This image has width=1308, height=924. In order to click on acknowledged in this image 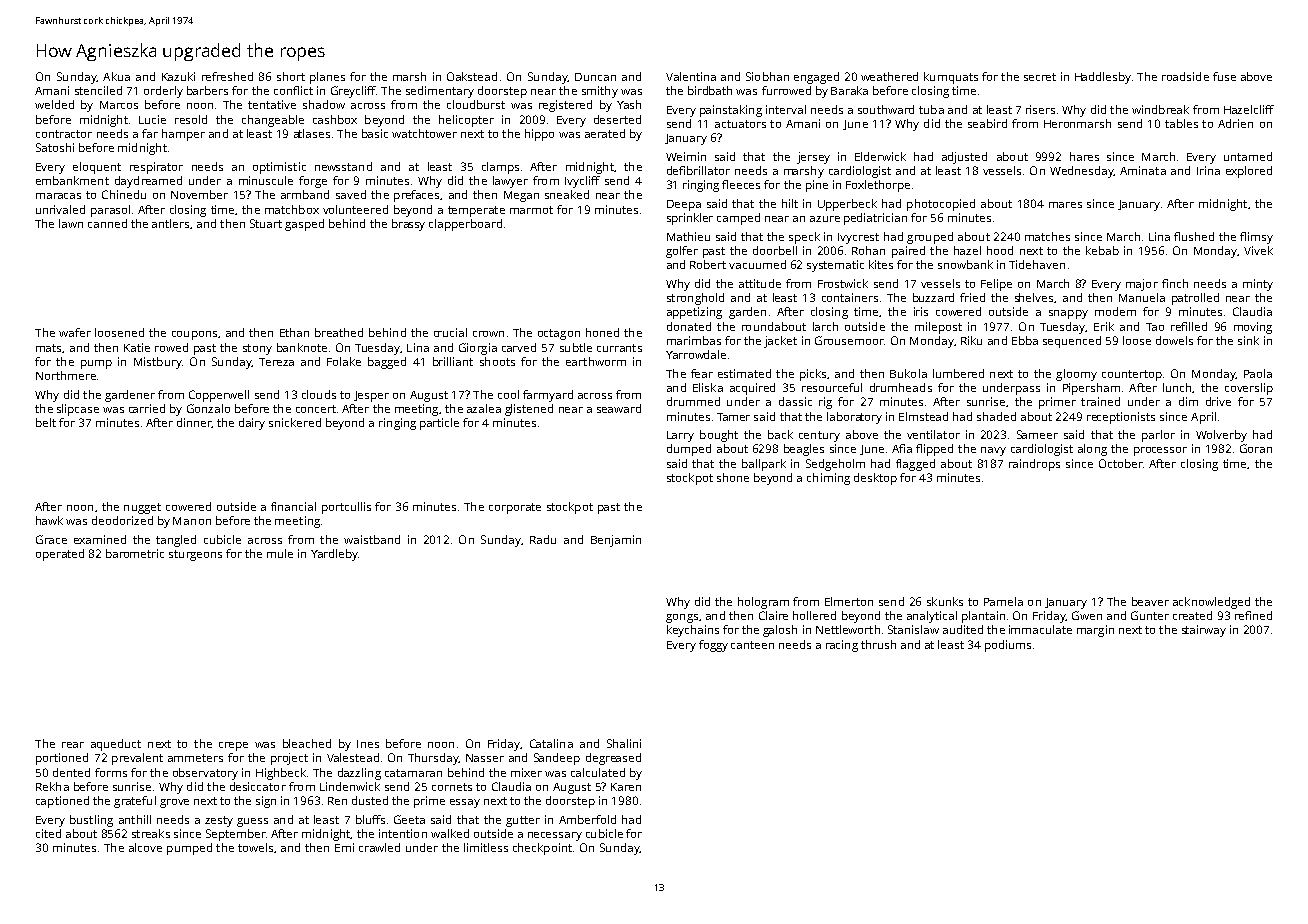, I will do `click(1211, 603)`.
